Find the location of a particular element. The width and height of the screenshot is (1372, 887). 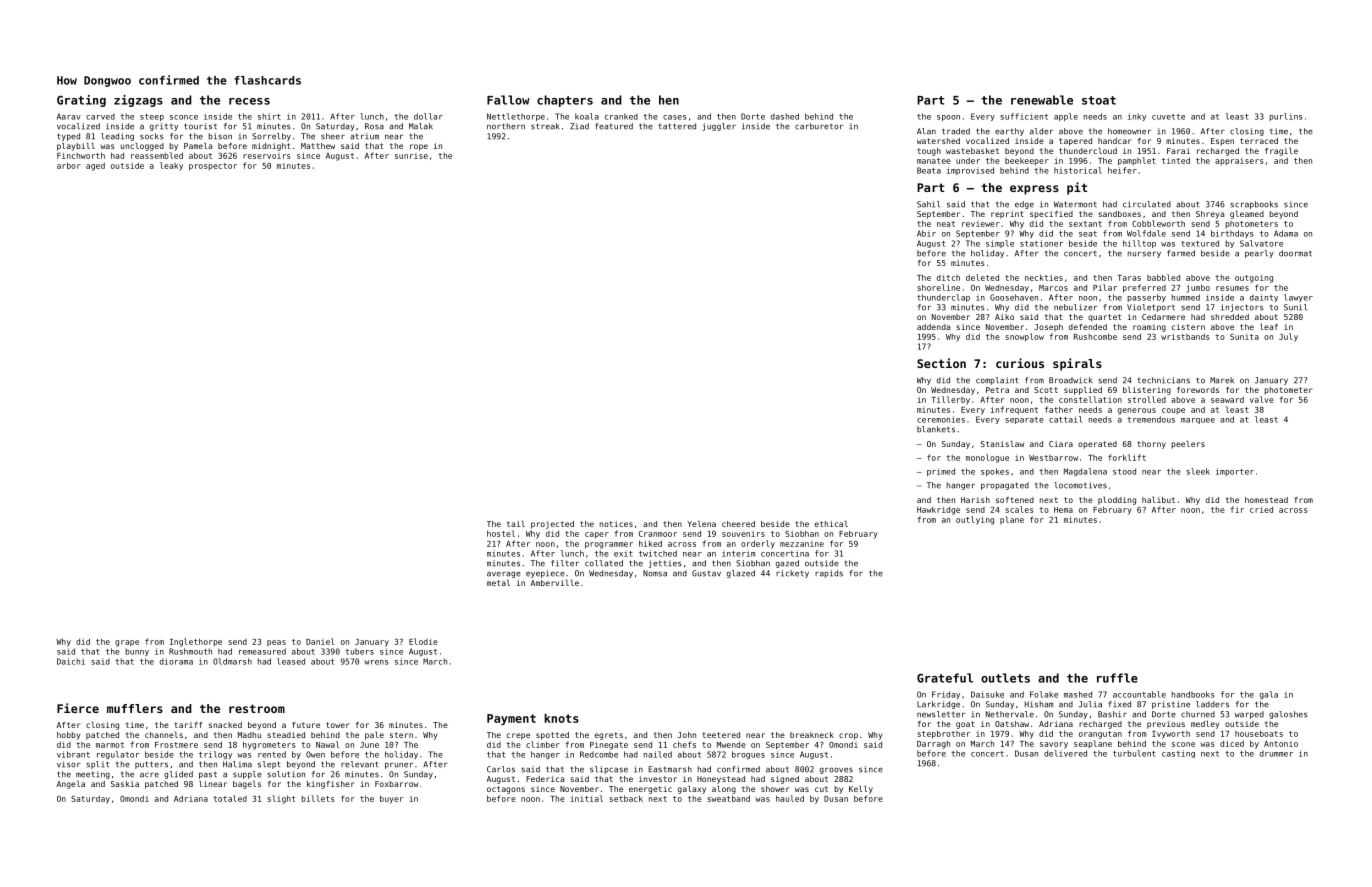

sunrise is located at coordinates (411, 156).
